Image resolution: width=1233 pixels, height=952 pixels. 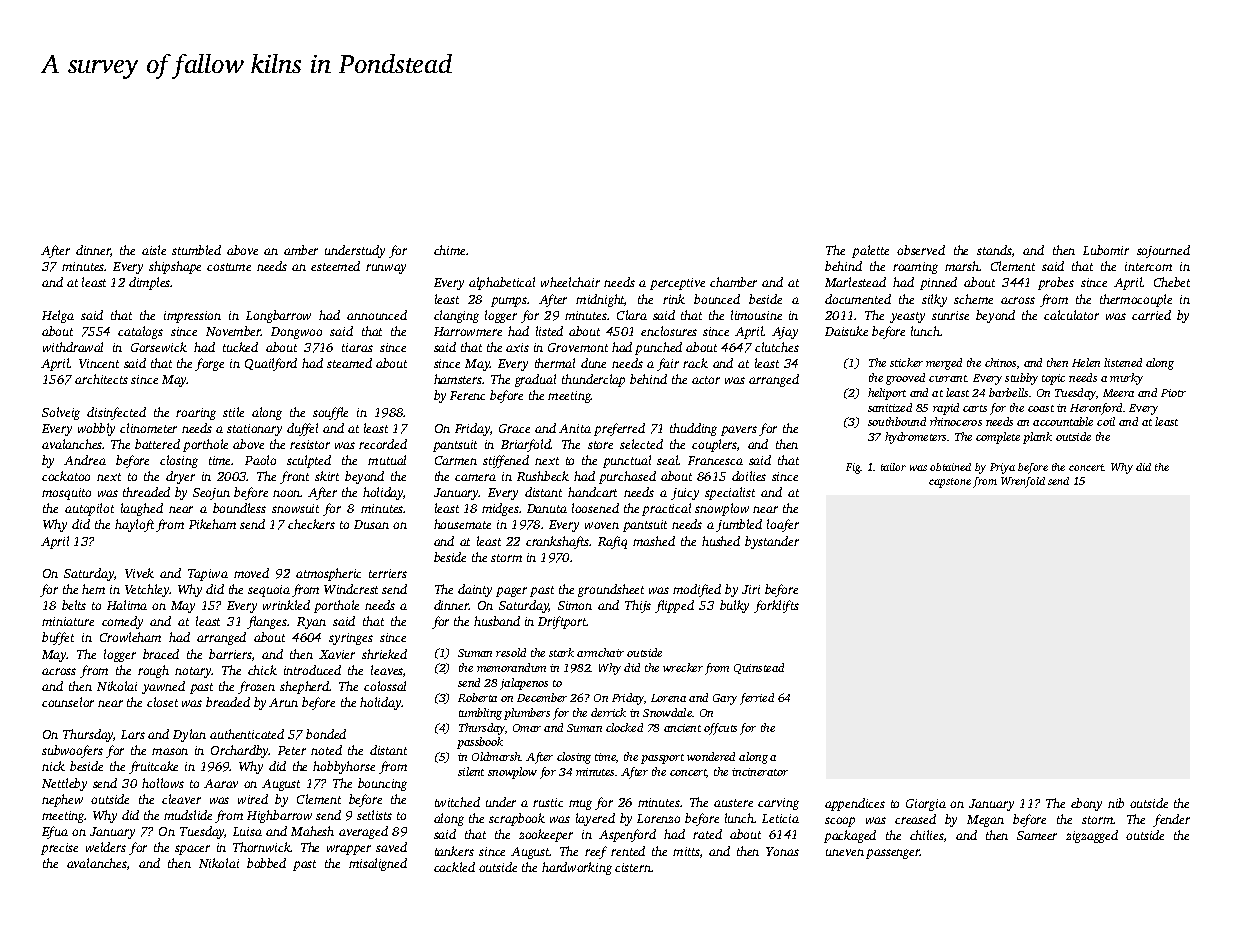 What do you see at coordinates (59, 849) in the image?
I see `precise` at bounding box center [59, 849].
